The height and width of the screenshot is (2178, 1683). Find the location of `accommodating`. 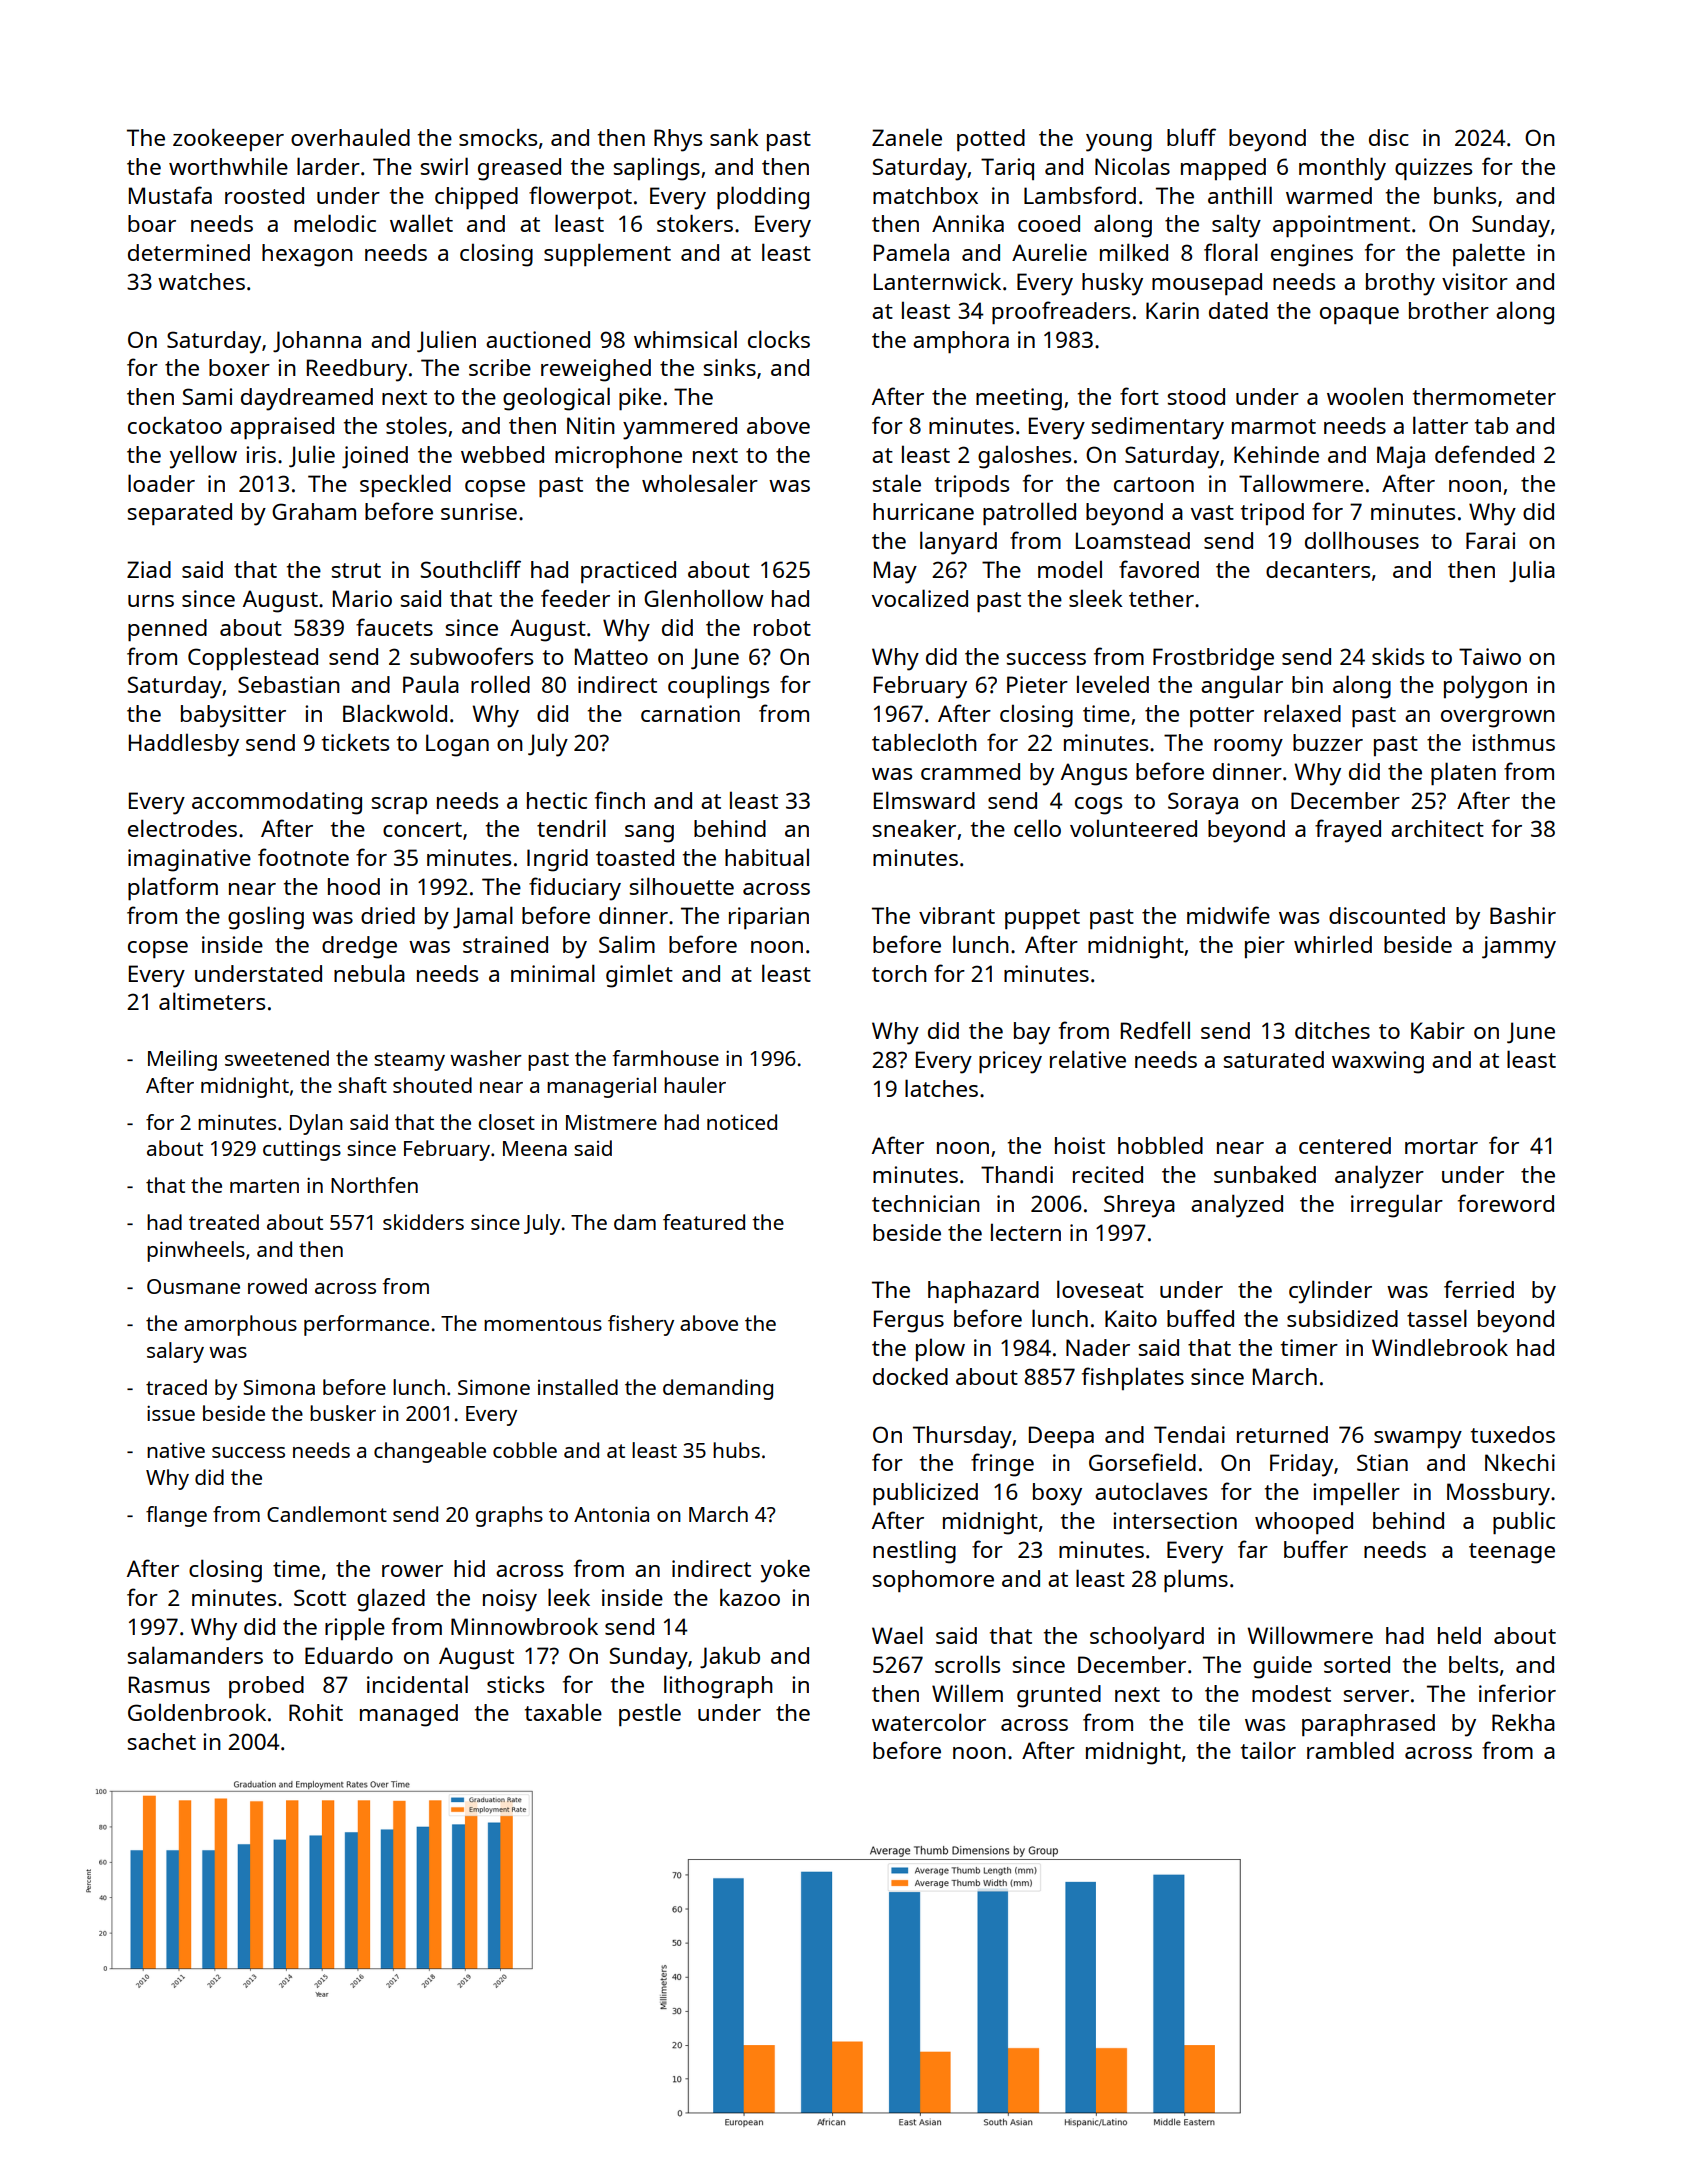

accommodating is located at coordinates (277, 803).
